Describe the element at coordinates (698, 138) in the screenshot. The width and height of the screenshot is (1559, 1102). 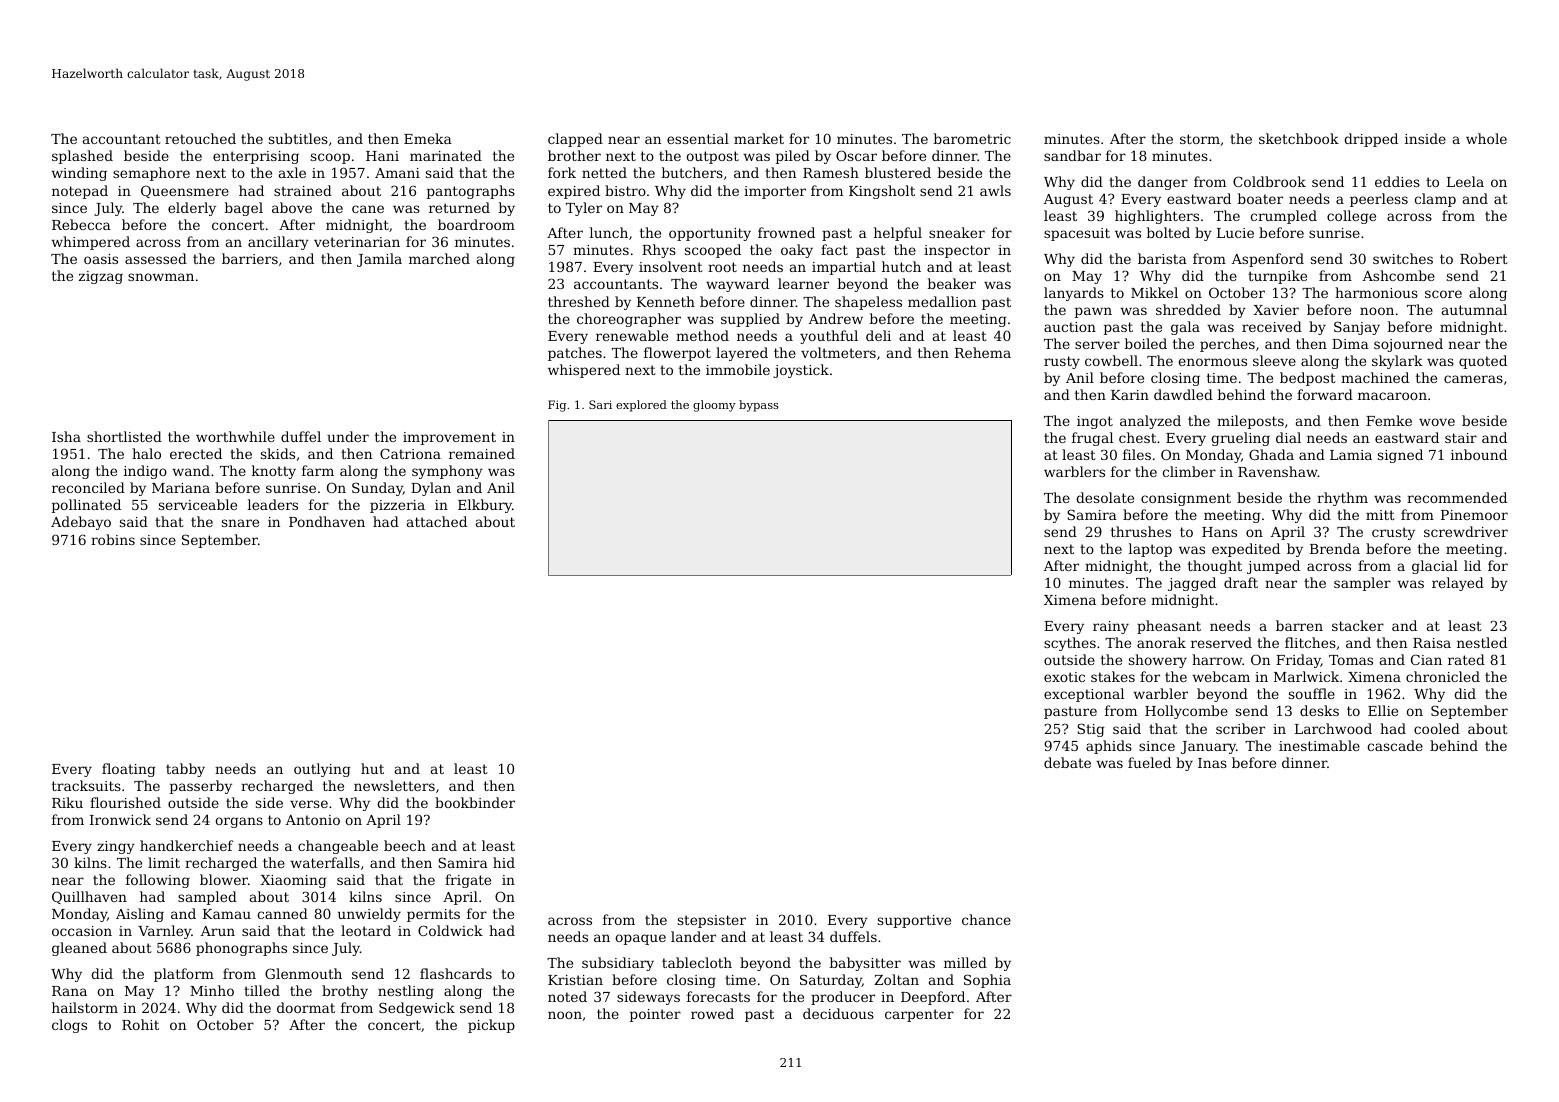
I see `essential` at that location.
